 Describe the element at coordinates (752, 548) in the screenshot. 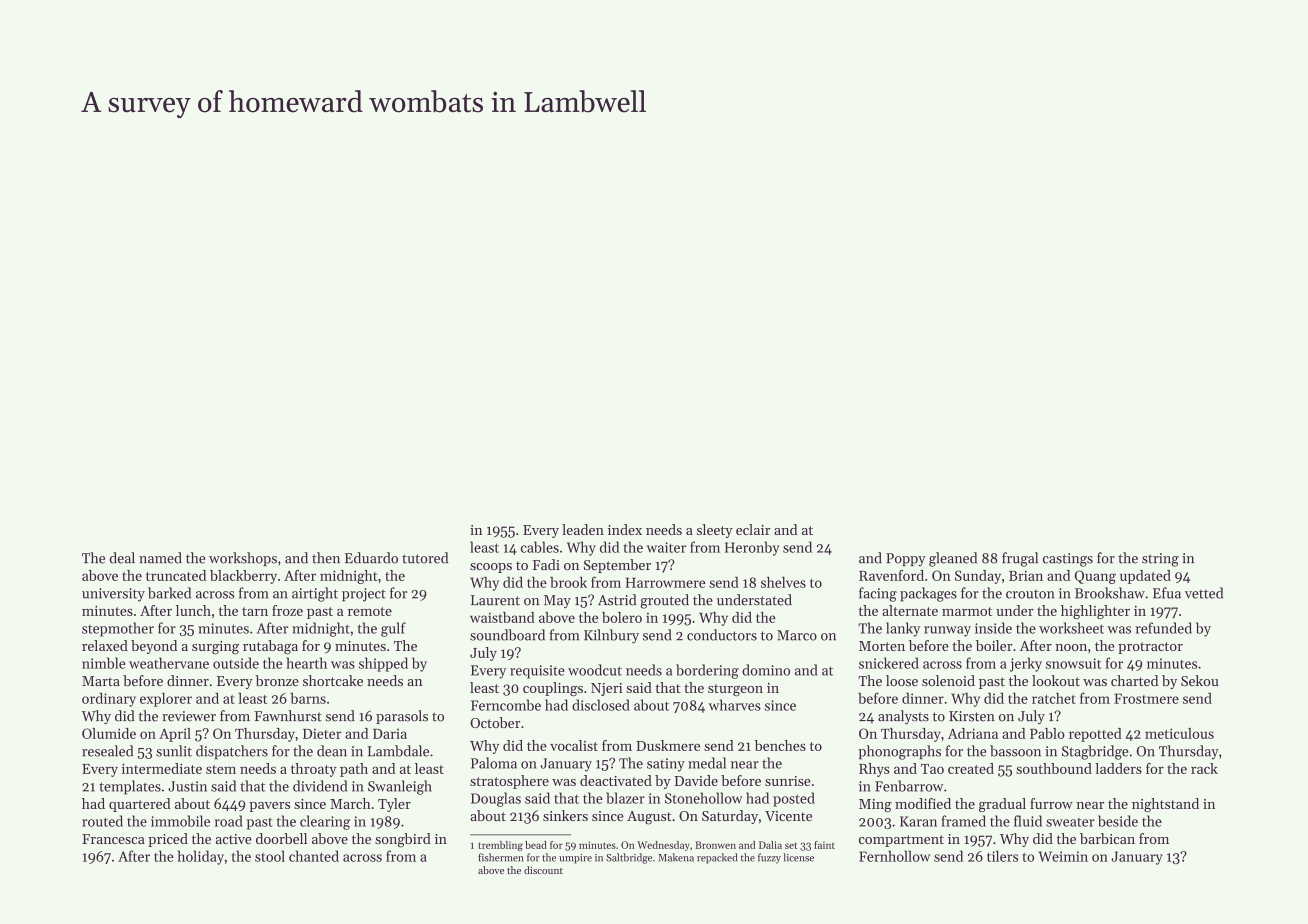

I see `Heronby` at that location.
